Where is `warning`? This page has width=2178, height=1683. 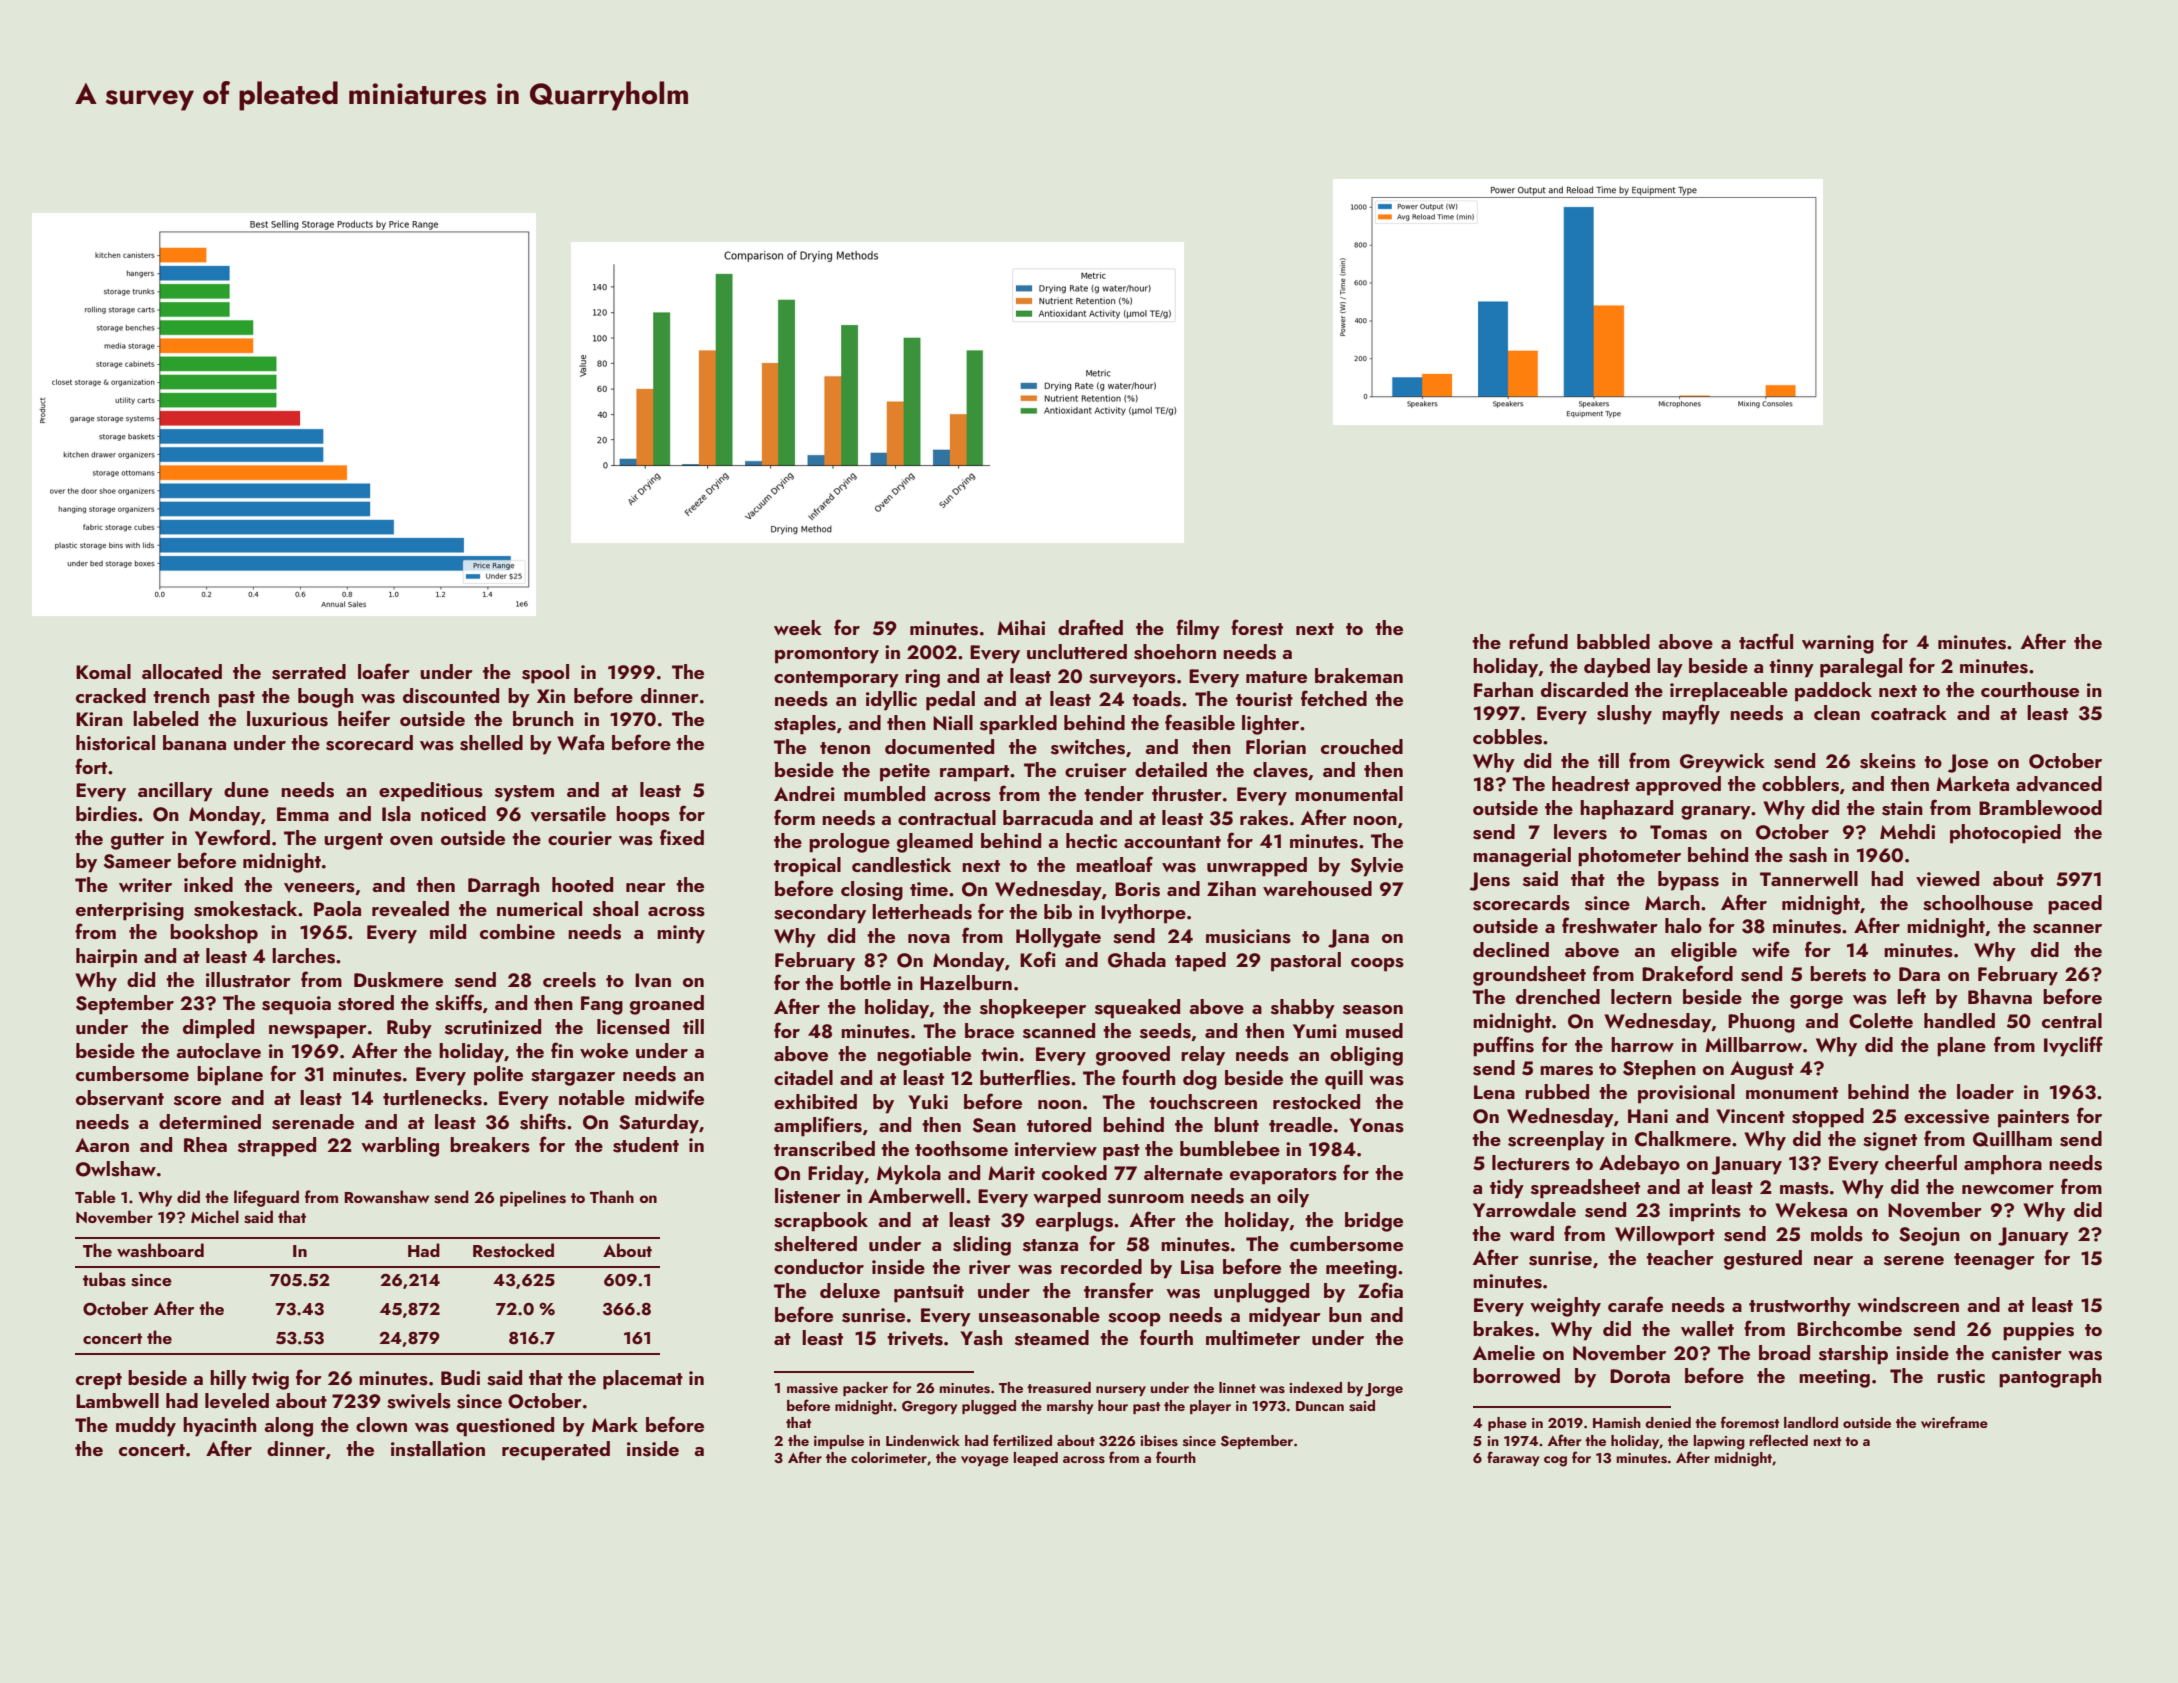
warning is located at coordinates (1838, 644).
